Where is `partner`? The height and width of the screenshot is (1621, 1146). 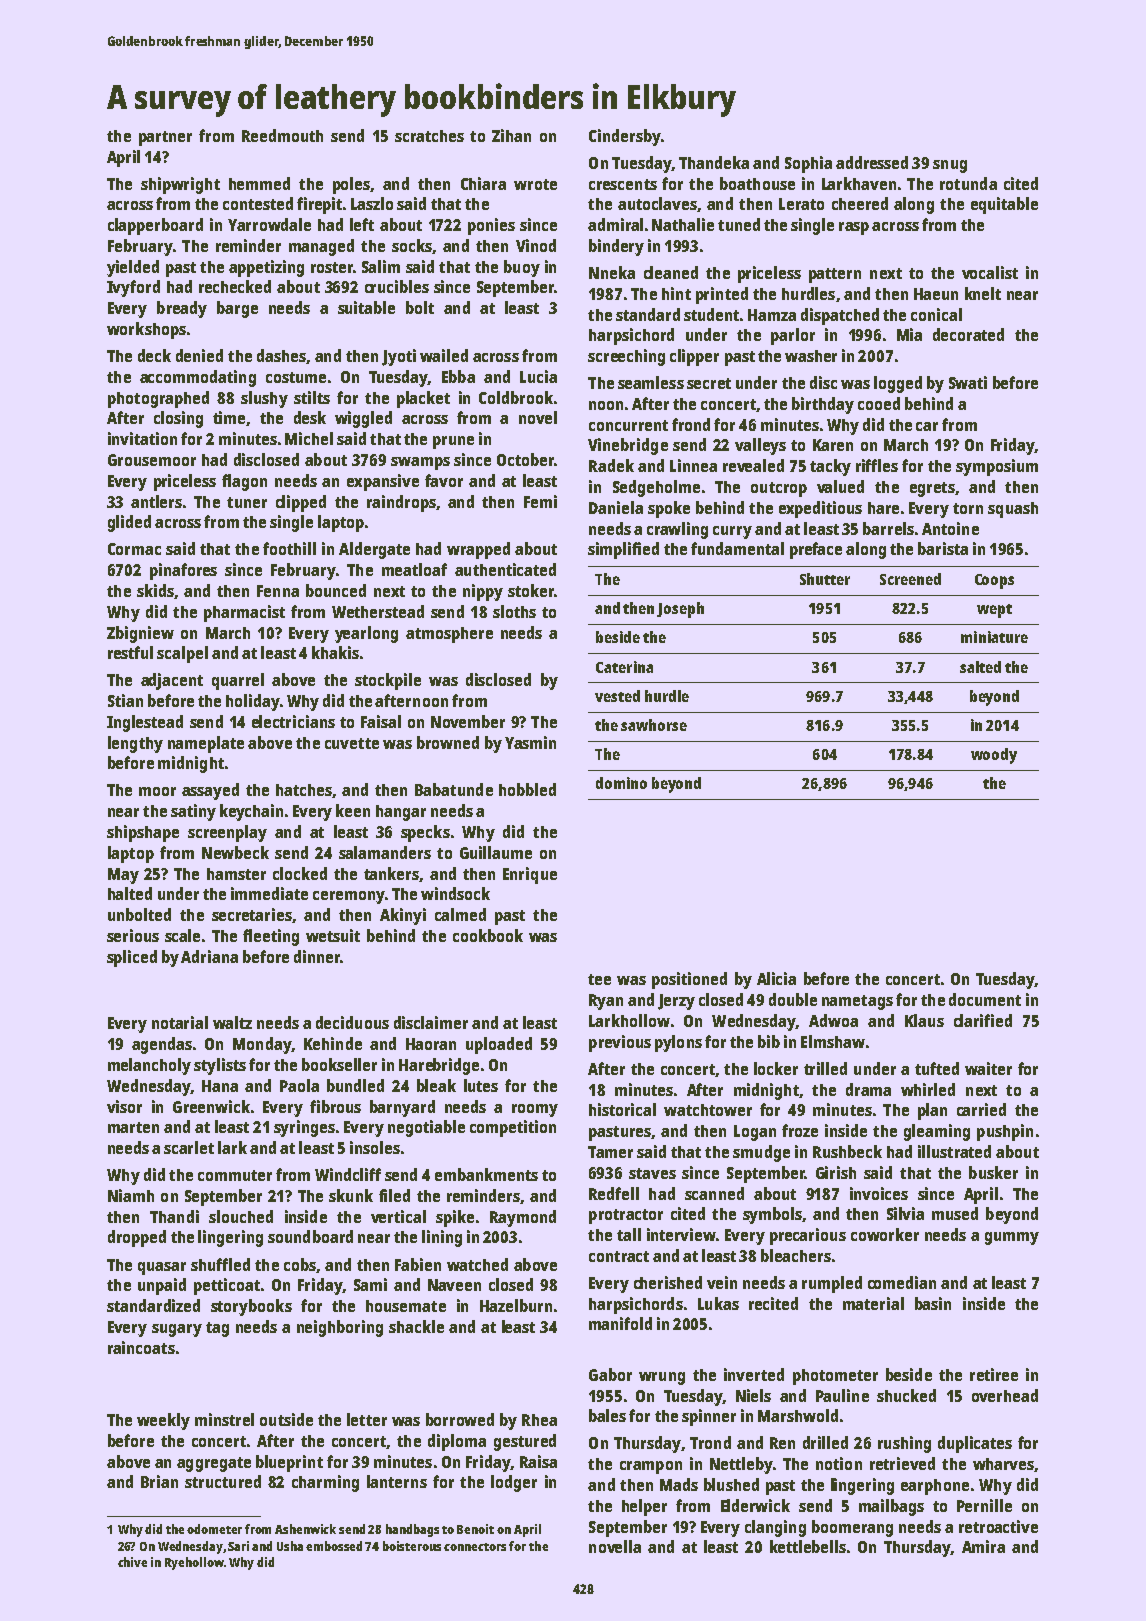 partner is located at coordinates (165, 138).
